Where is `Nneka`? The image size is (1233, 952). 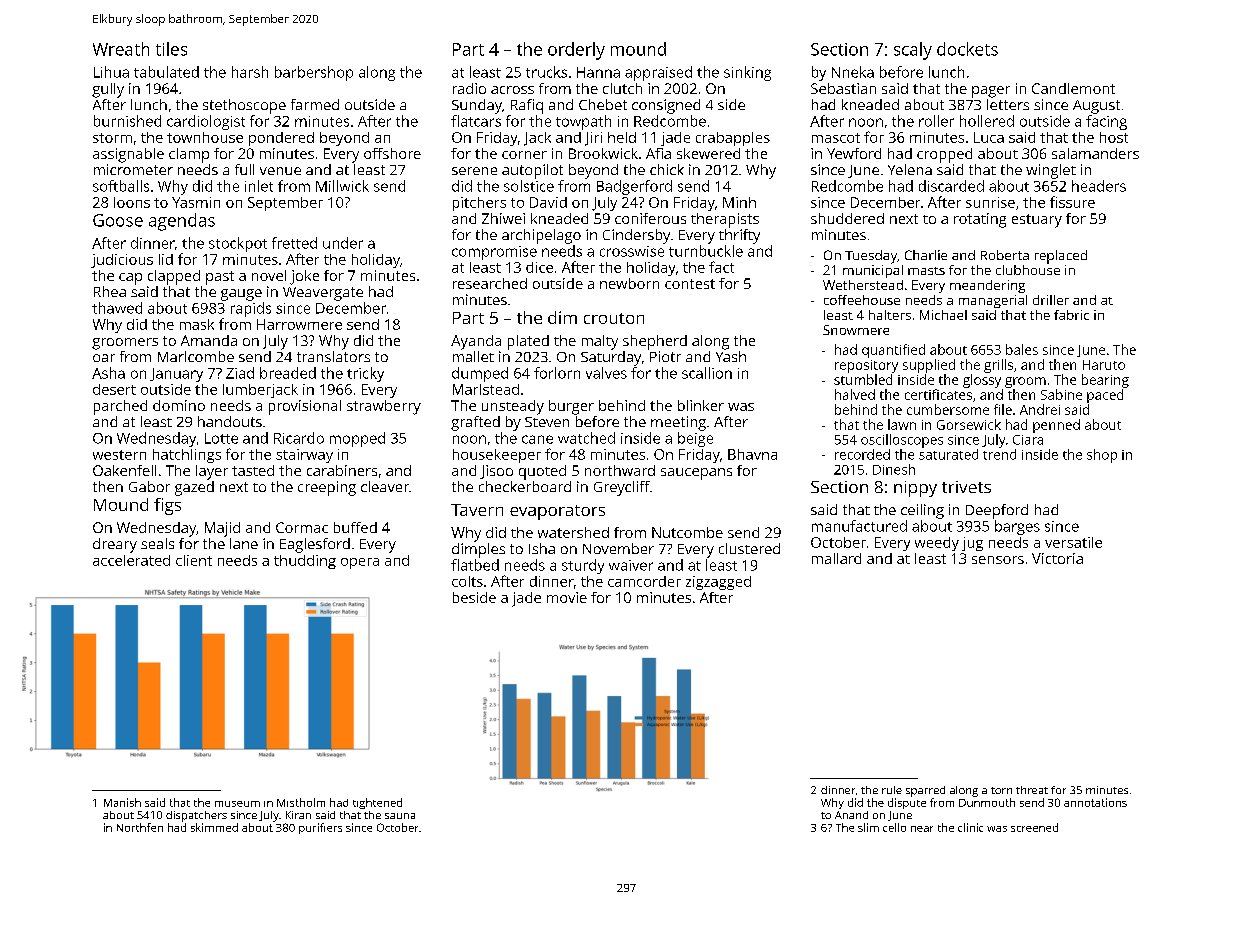 Nneka is located at coordinates (853, 72).
